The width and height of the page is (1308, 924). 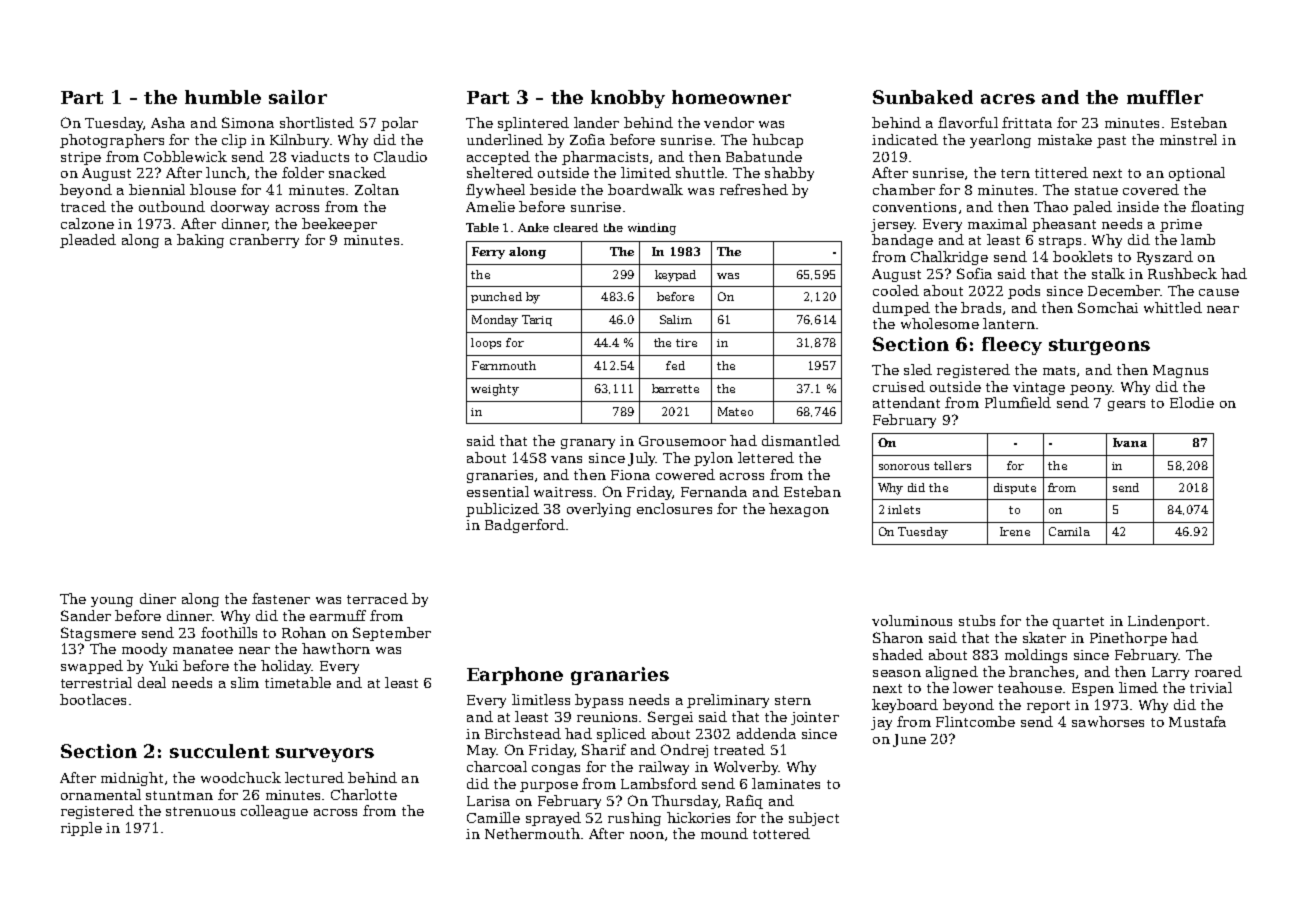 What do you see at coordinates (923, 97) in the page?
I see `Sunbaked` at bounding box center [923, 97].
